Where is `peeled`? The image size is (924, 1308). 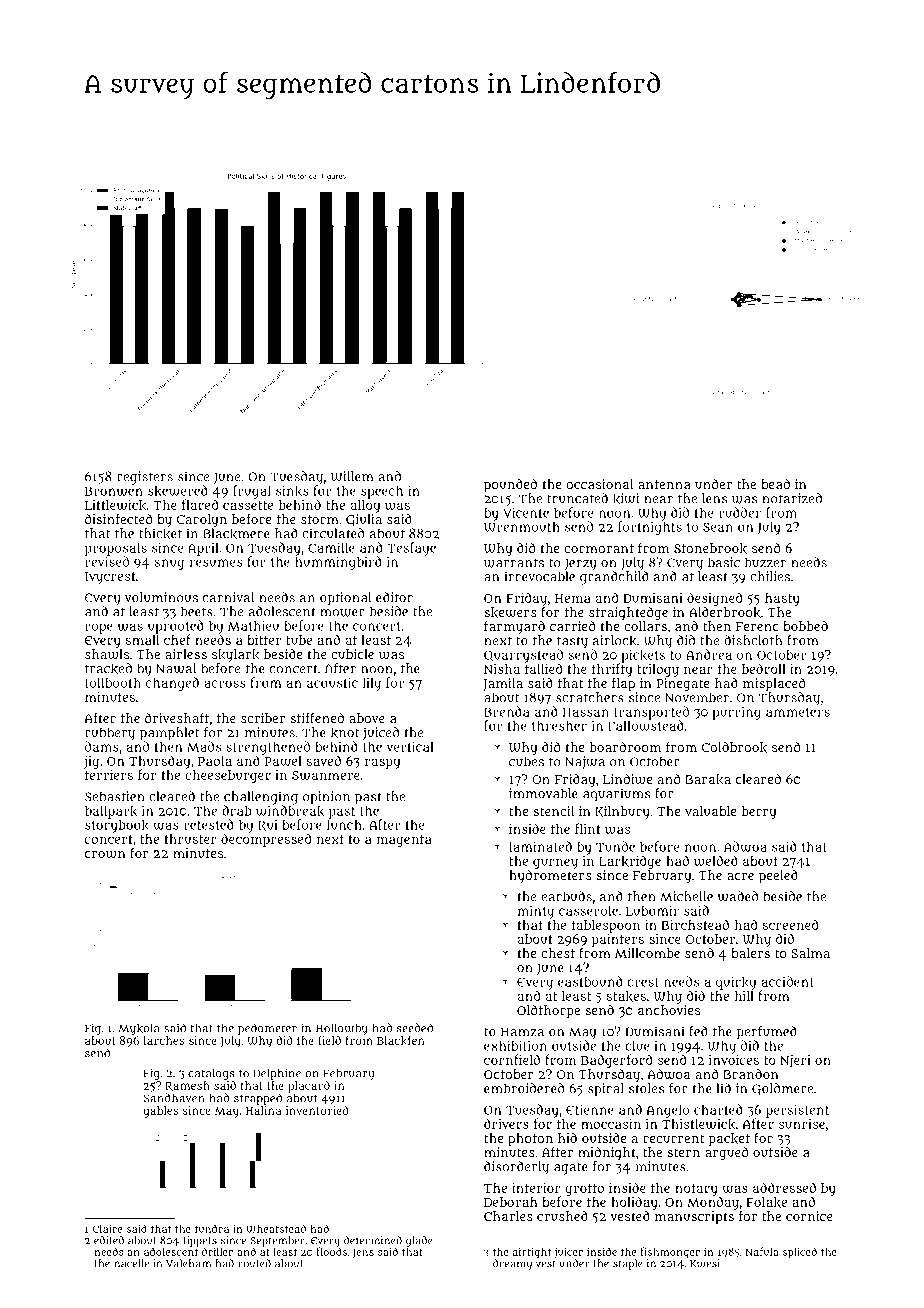
peeled is located at coordinates (778, 876).
